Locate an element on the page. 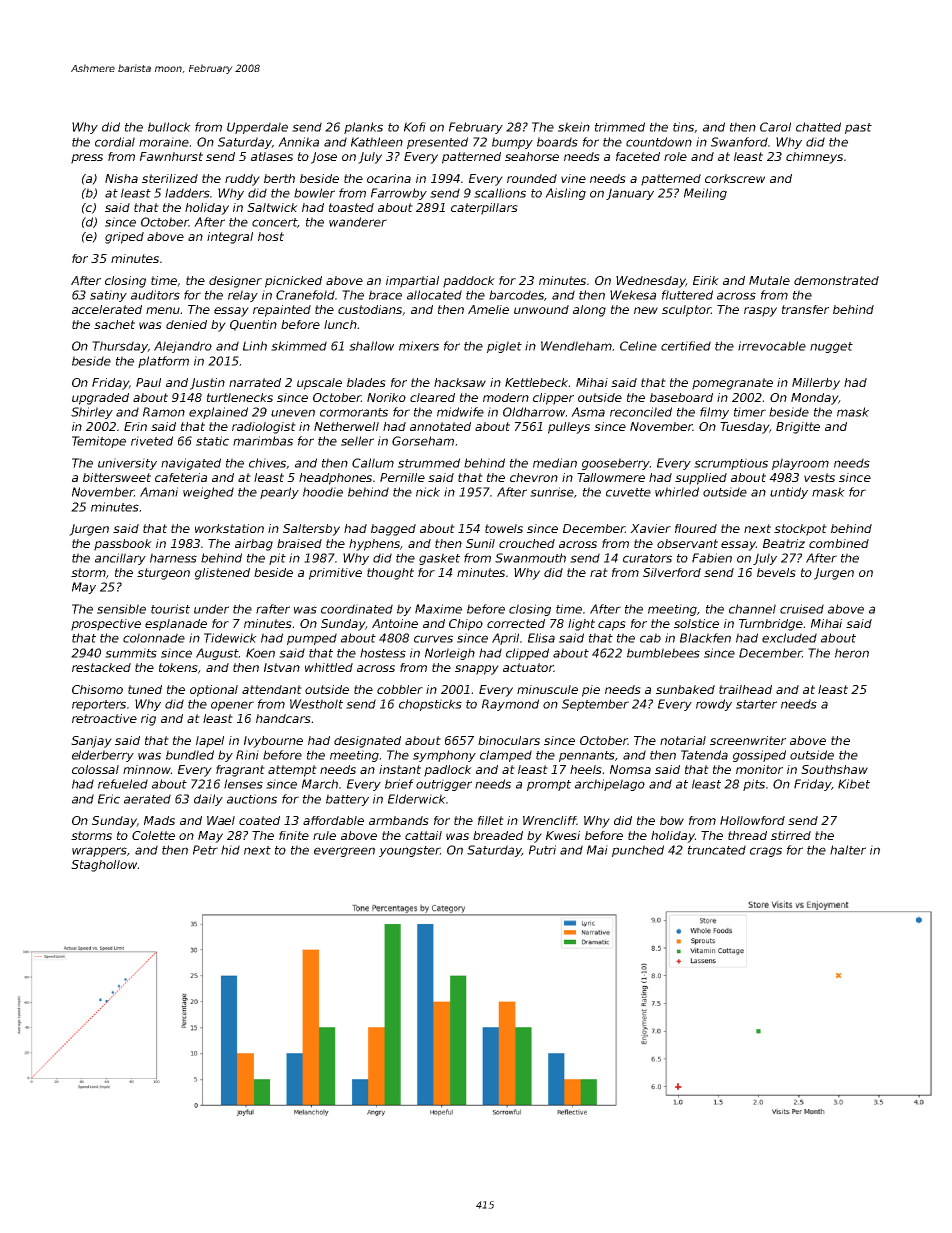 This document has height=1233, width=952. combined is located at coordinates (839, 543).
